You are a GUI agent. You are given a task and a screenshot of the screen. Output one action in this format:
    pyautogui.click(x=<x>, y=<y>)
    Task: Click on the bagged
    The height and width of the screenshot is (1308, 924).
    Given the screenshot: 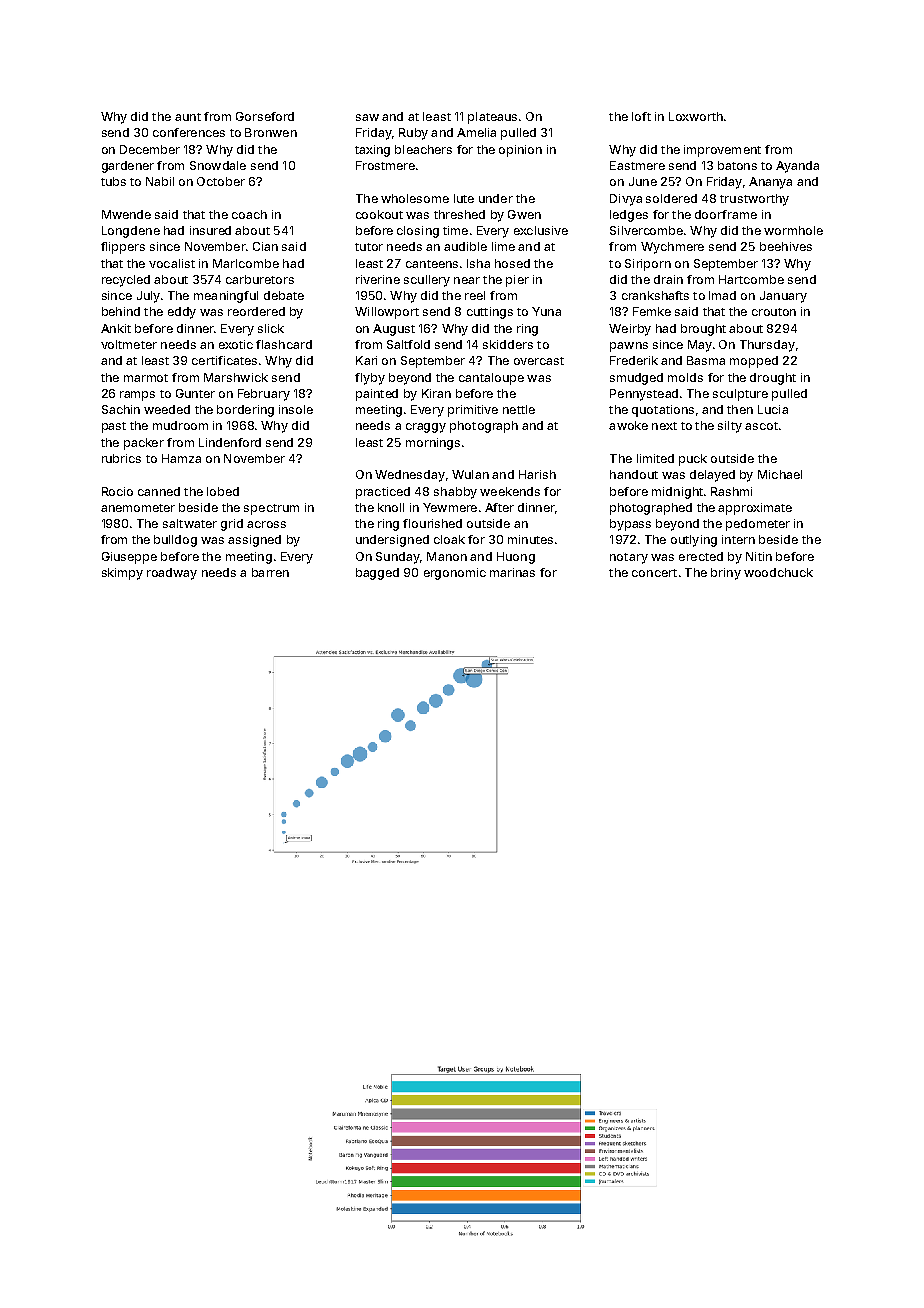 What is the action you would take?
    pyautogui.click(x=377, y=574)
